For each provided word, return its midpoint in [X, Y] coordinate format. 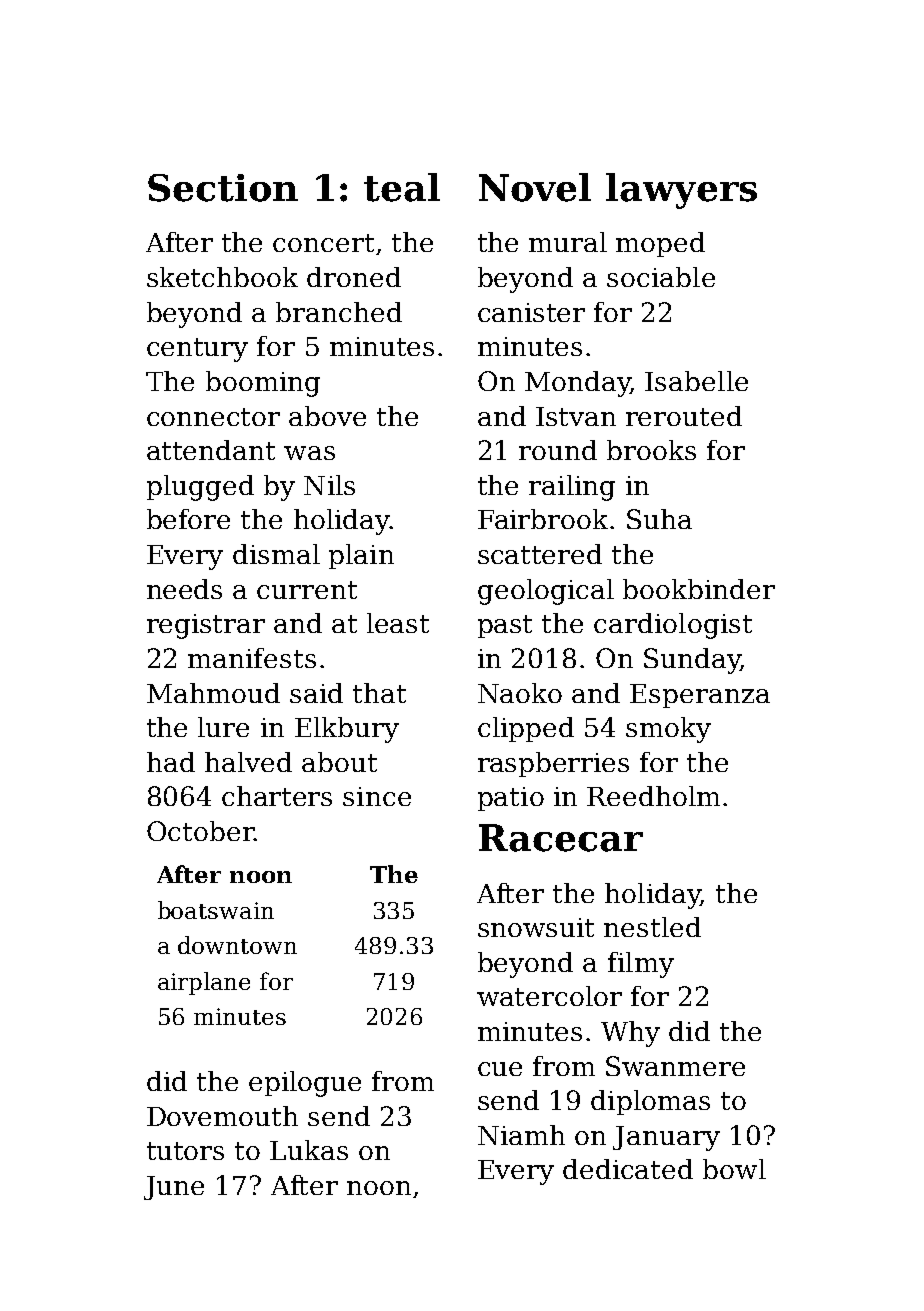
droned [354, 277]
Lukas [309, 1150]
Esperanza [700, 696]
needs [184, 589]
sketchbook [222, 277]
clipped [526, 729]
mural [568, 242]
